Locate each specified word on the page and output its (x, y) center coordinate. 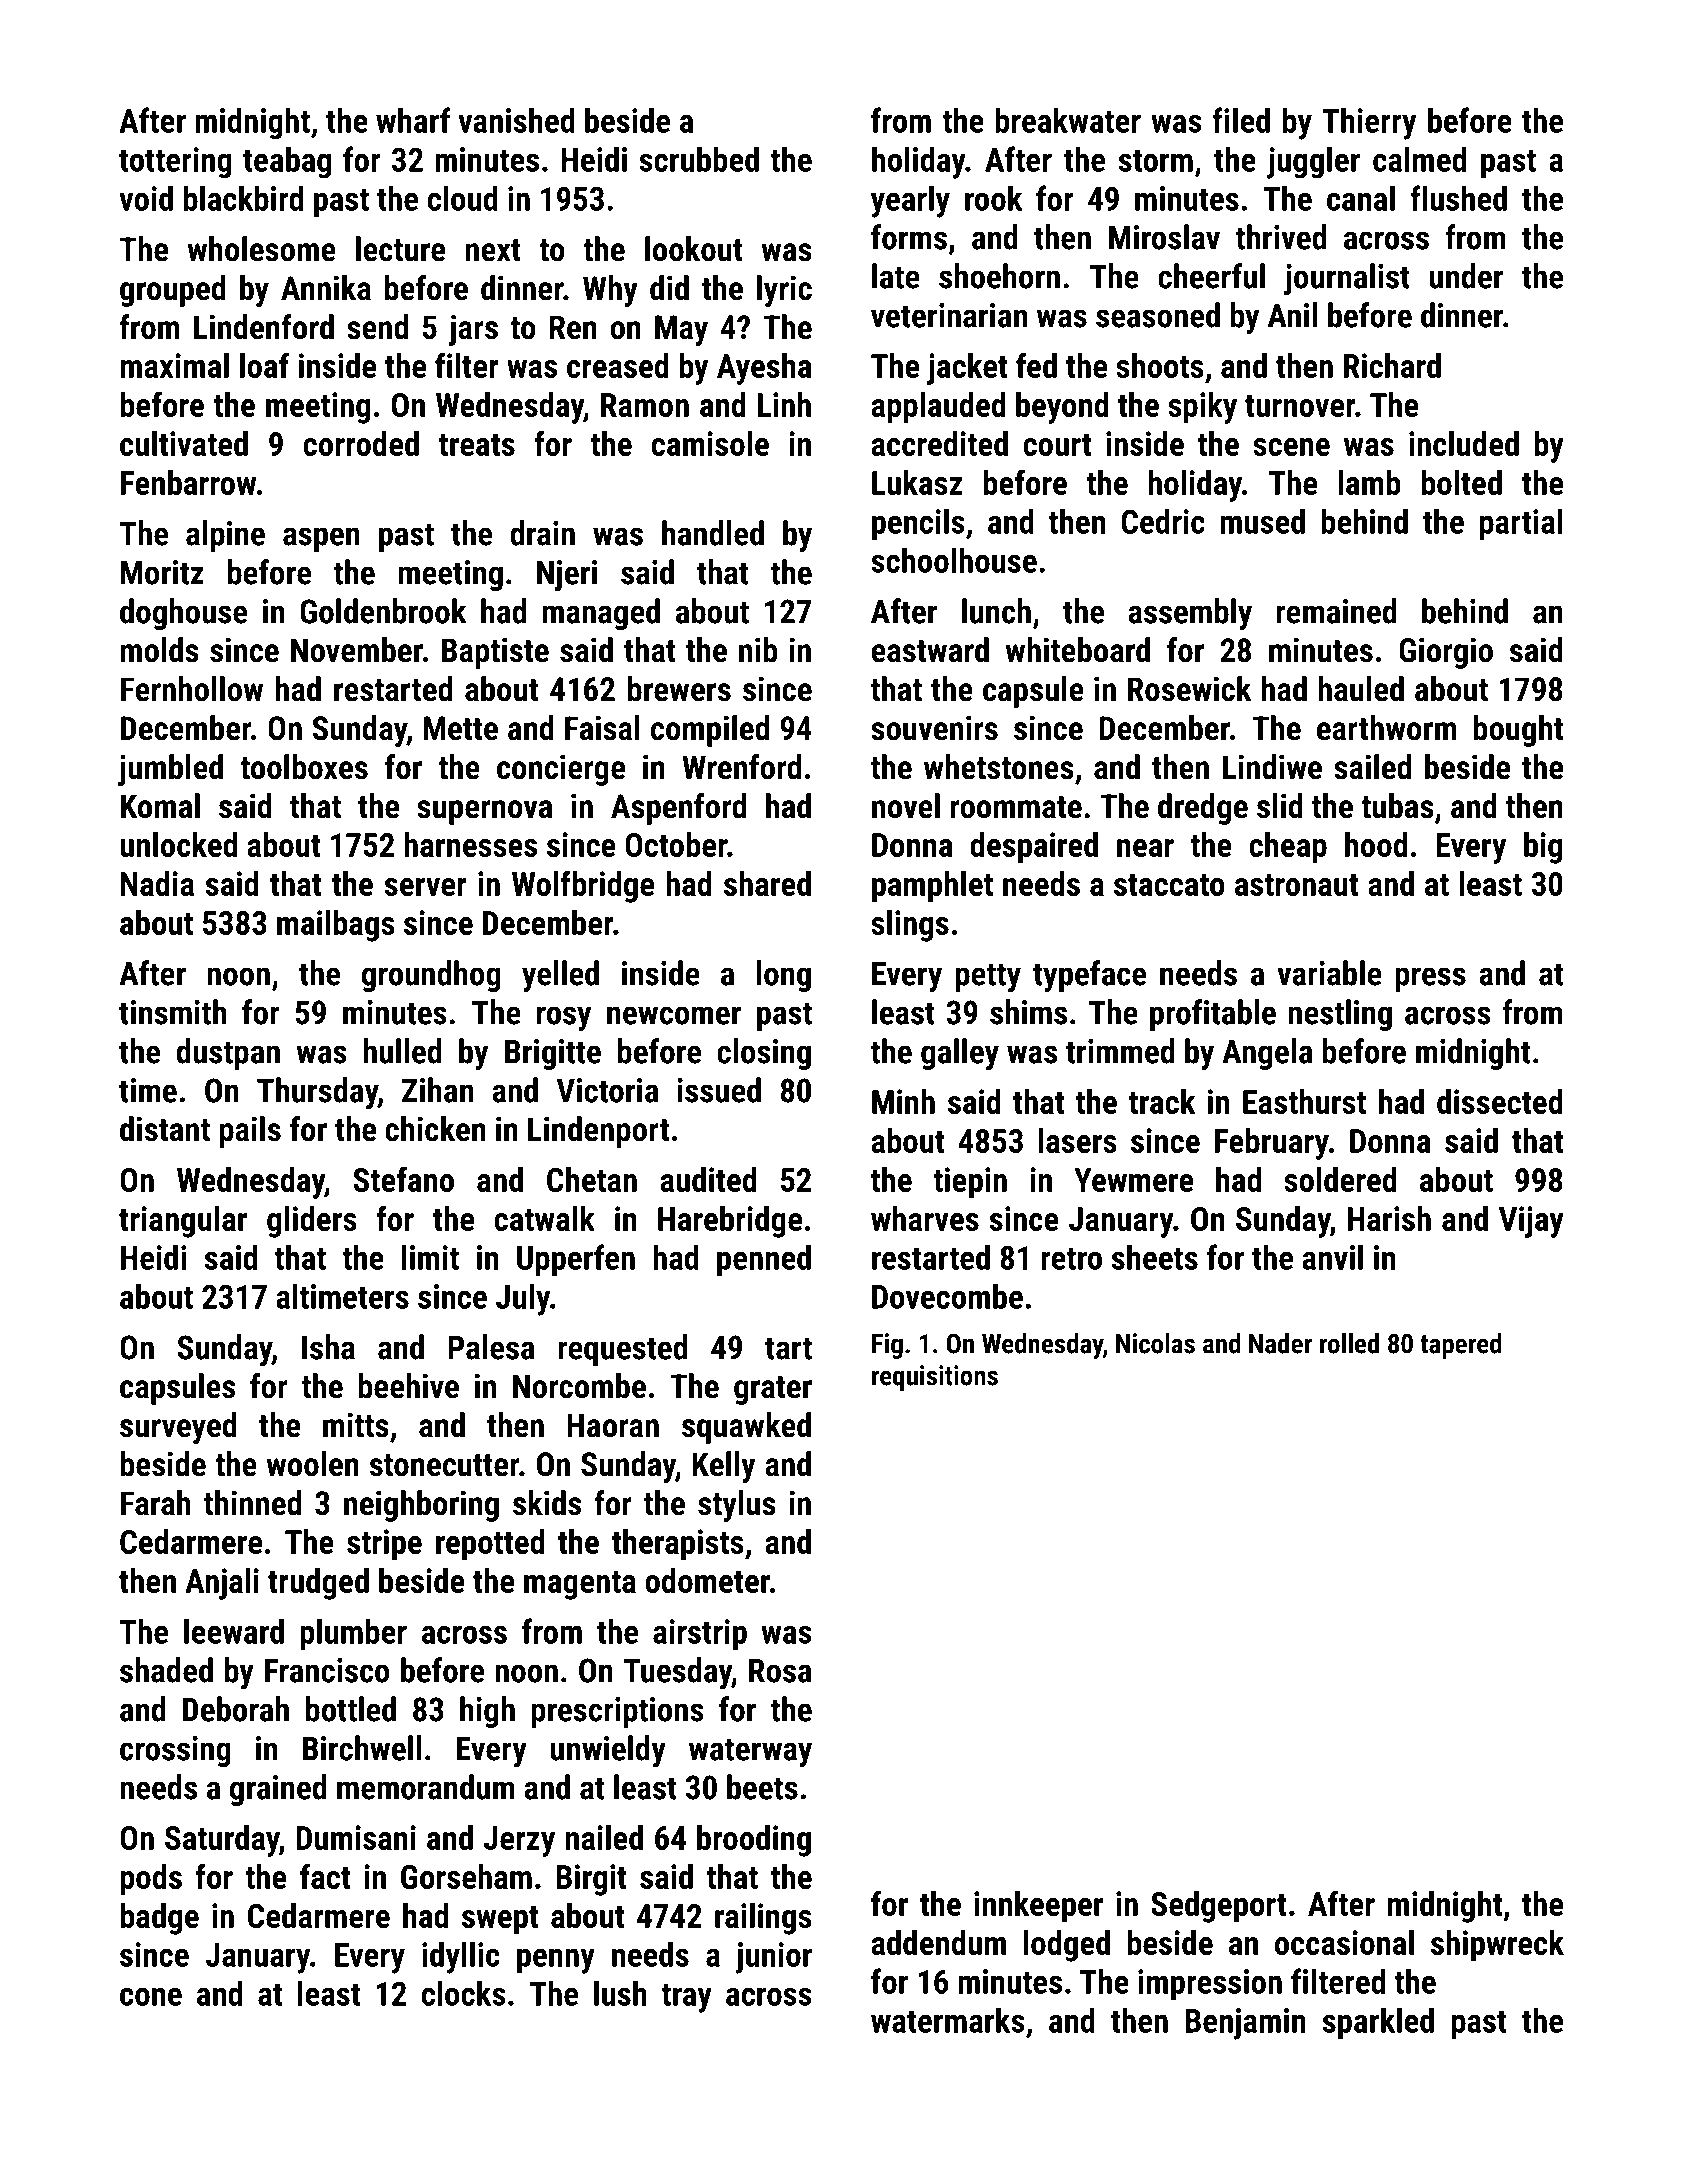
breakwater (1068, 120)
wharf (413, 120)
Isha (328, 1347)
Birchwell (362, 1748)
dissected (1500, 1101)
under (1466, 276)
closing (764, 1054)
